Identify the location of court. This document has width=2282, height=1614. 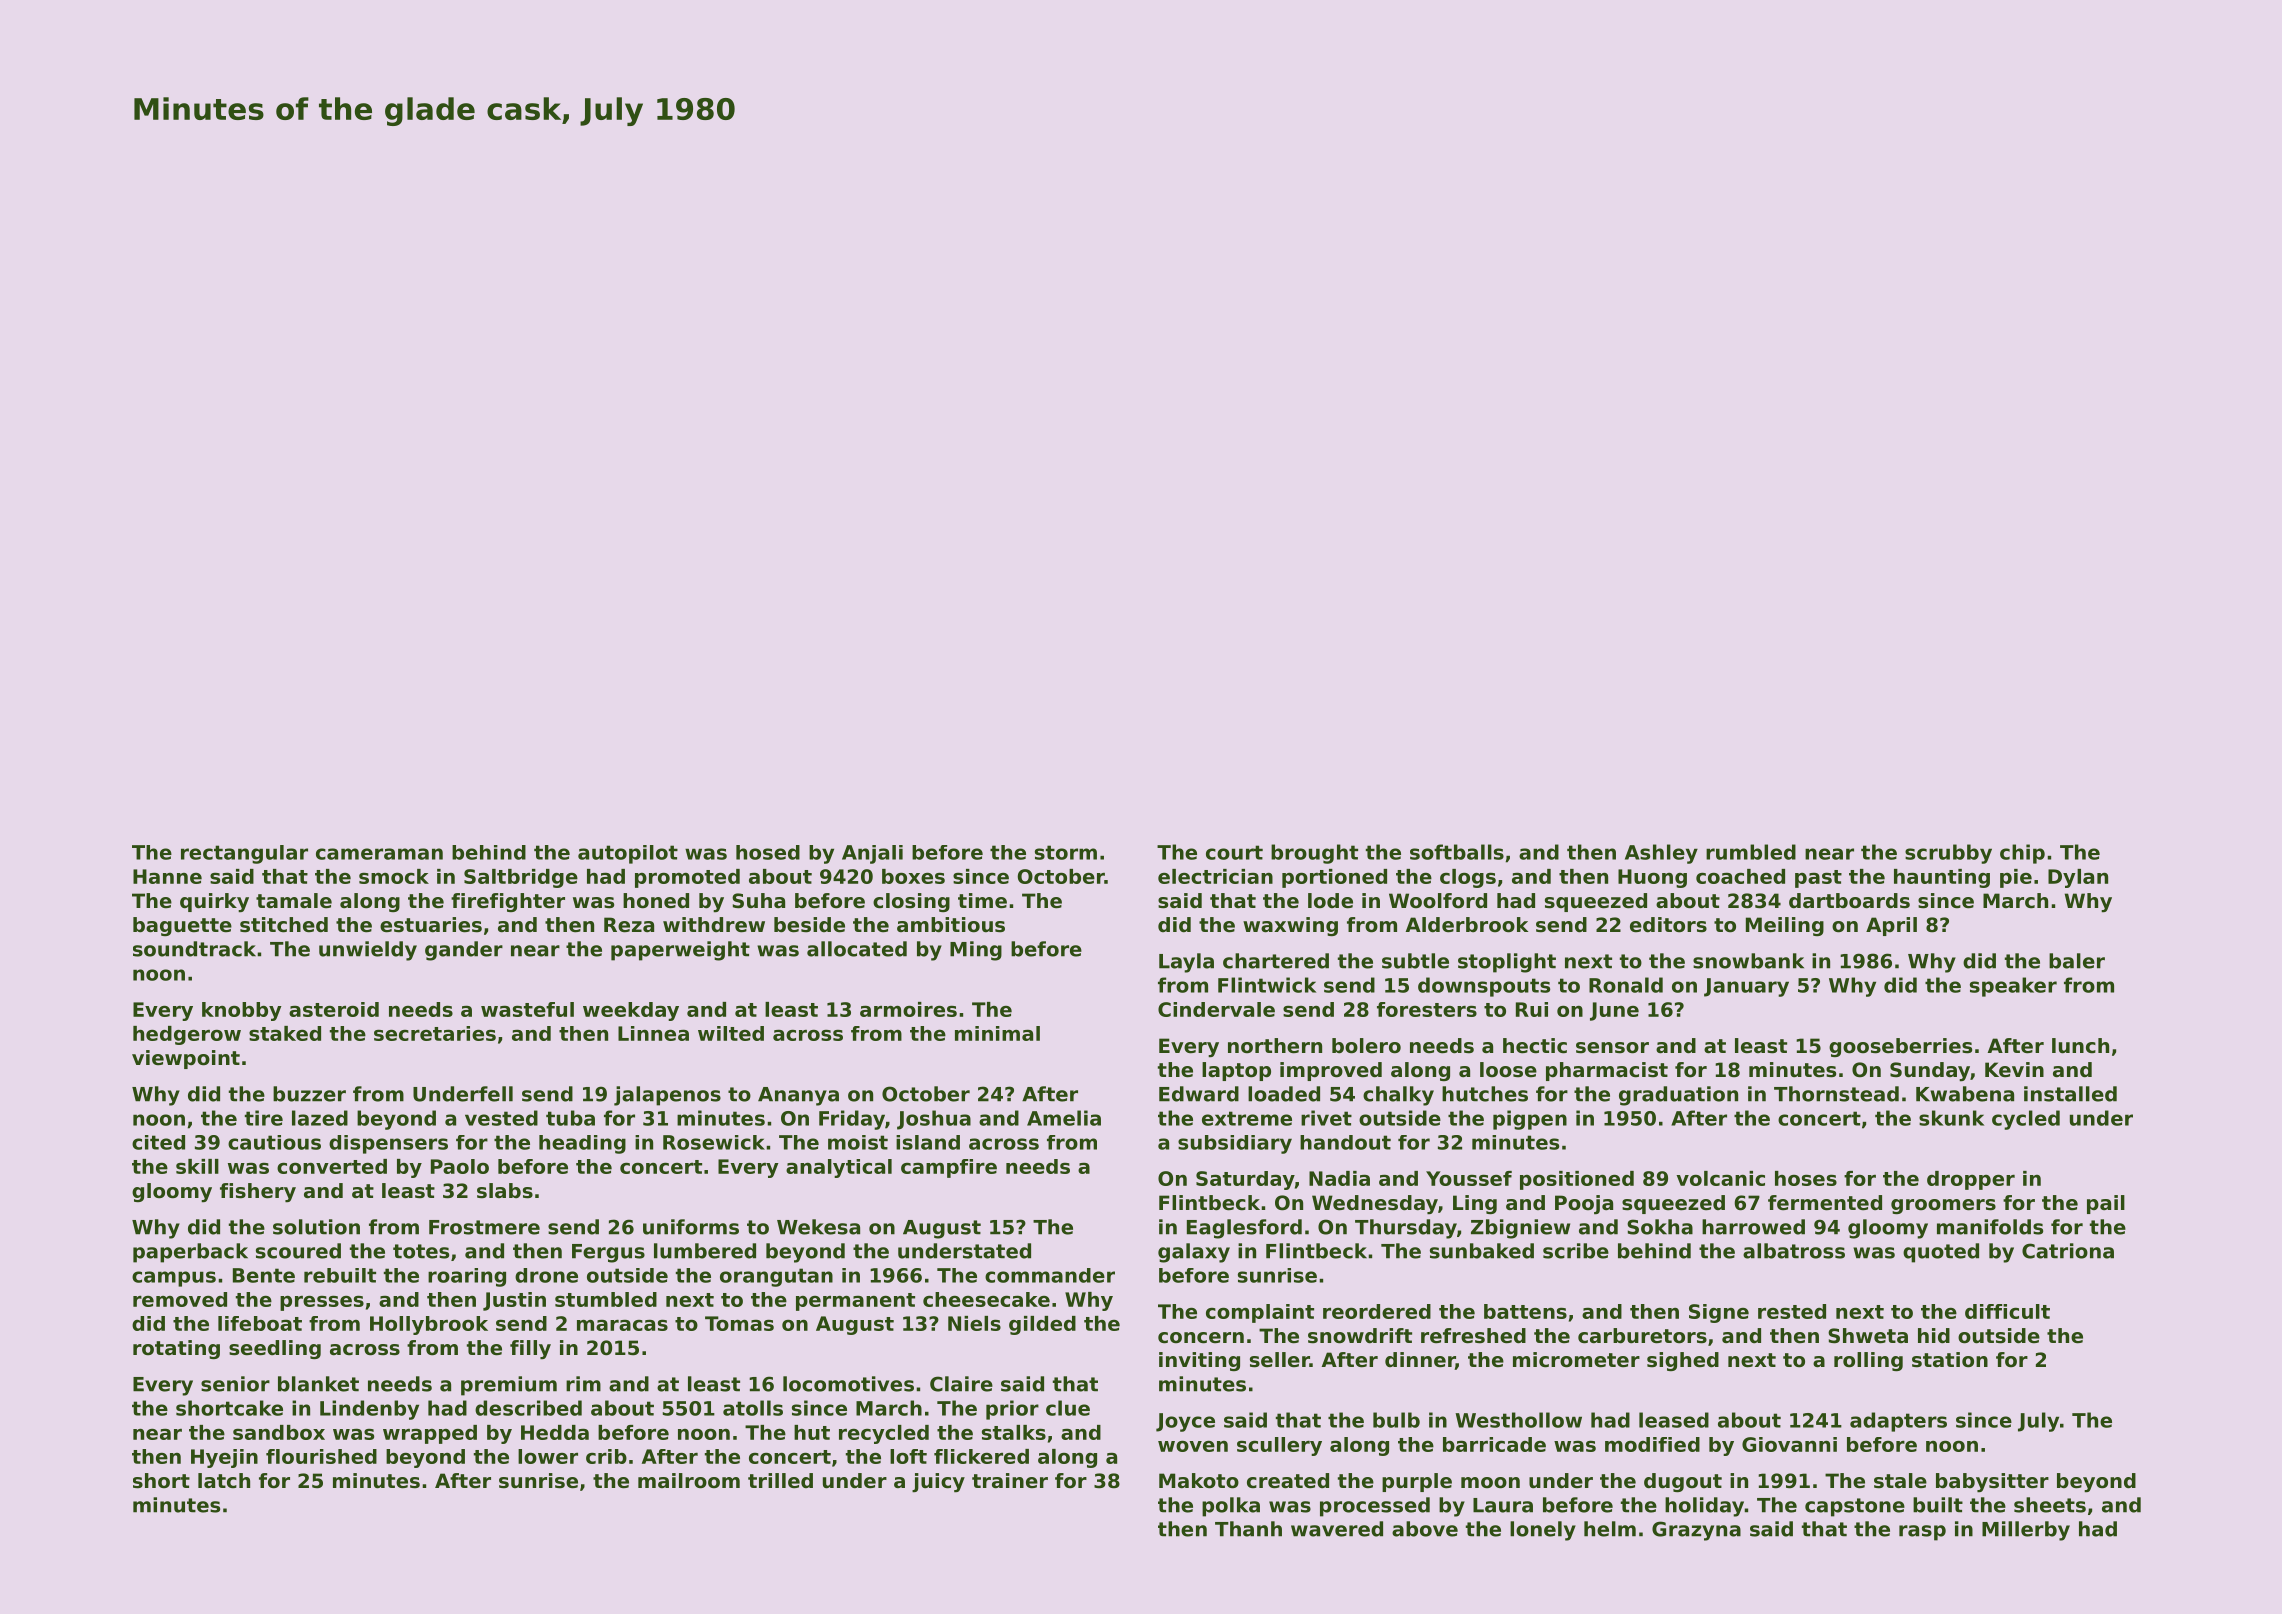
(1234, 852).
